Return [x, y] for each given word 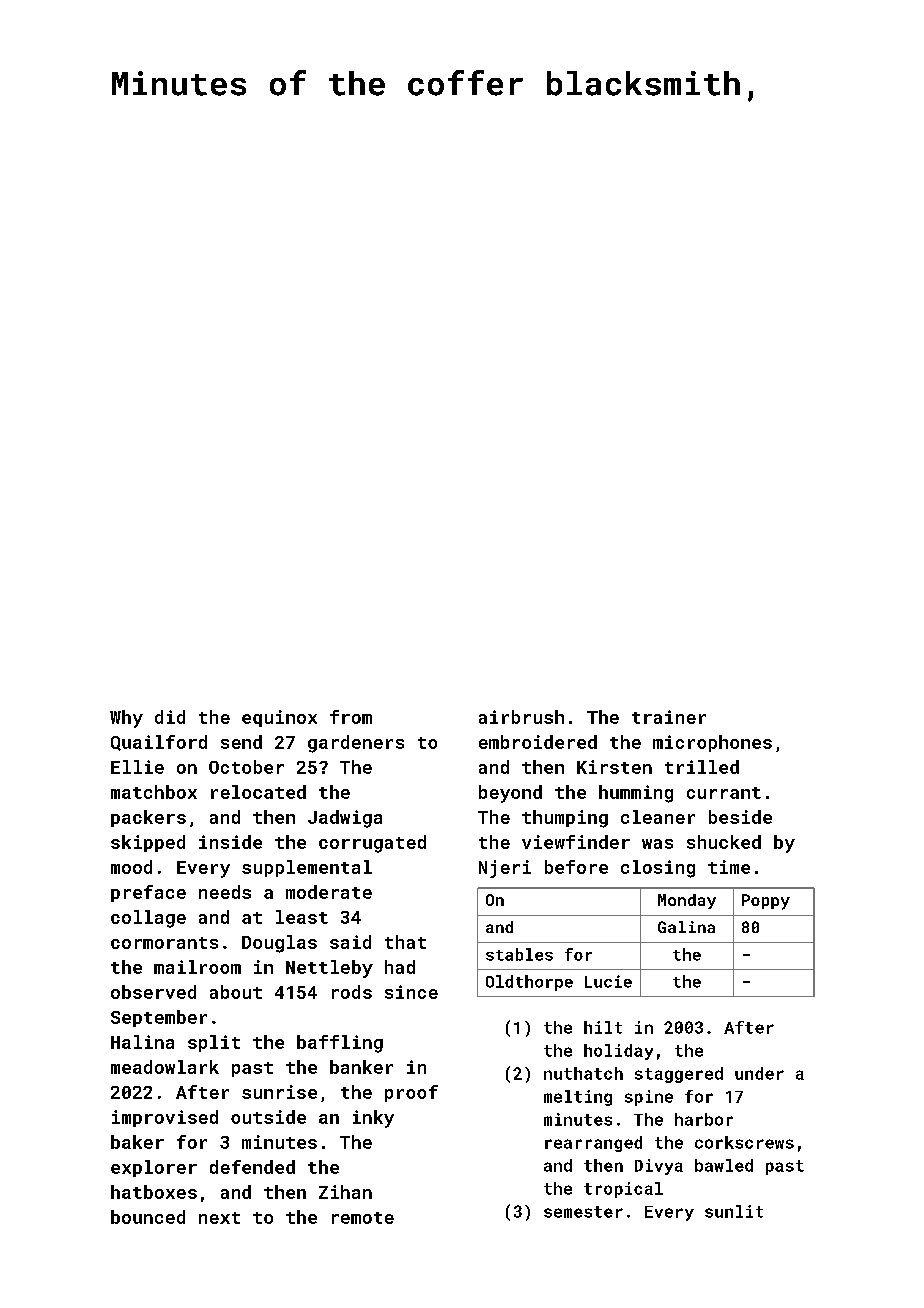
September [159, 1018]
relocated [258, 792]
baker [137, 1142]
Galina [686, 927]
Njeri [505, 869]
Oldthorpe [529, 983]
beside [740, 817]
